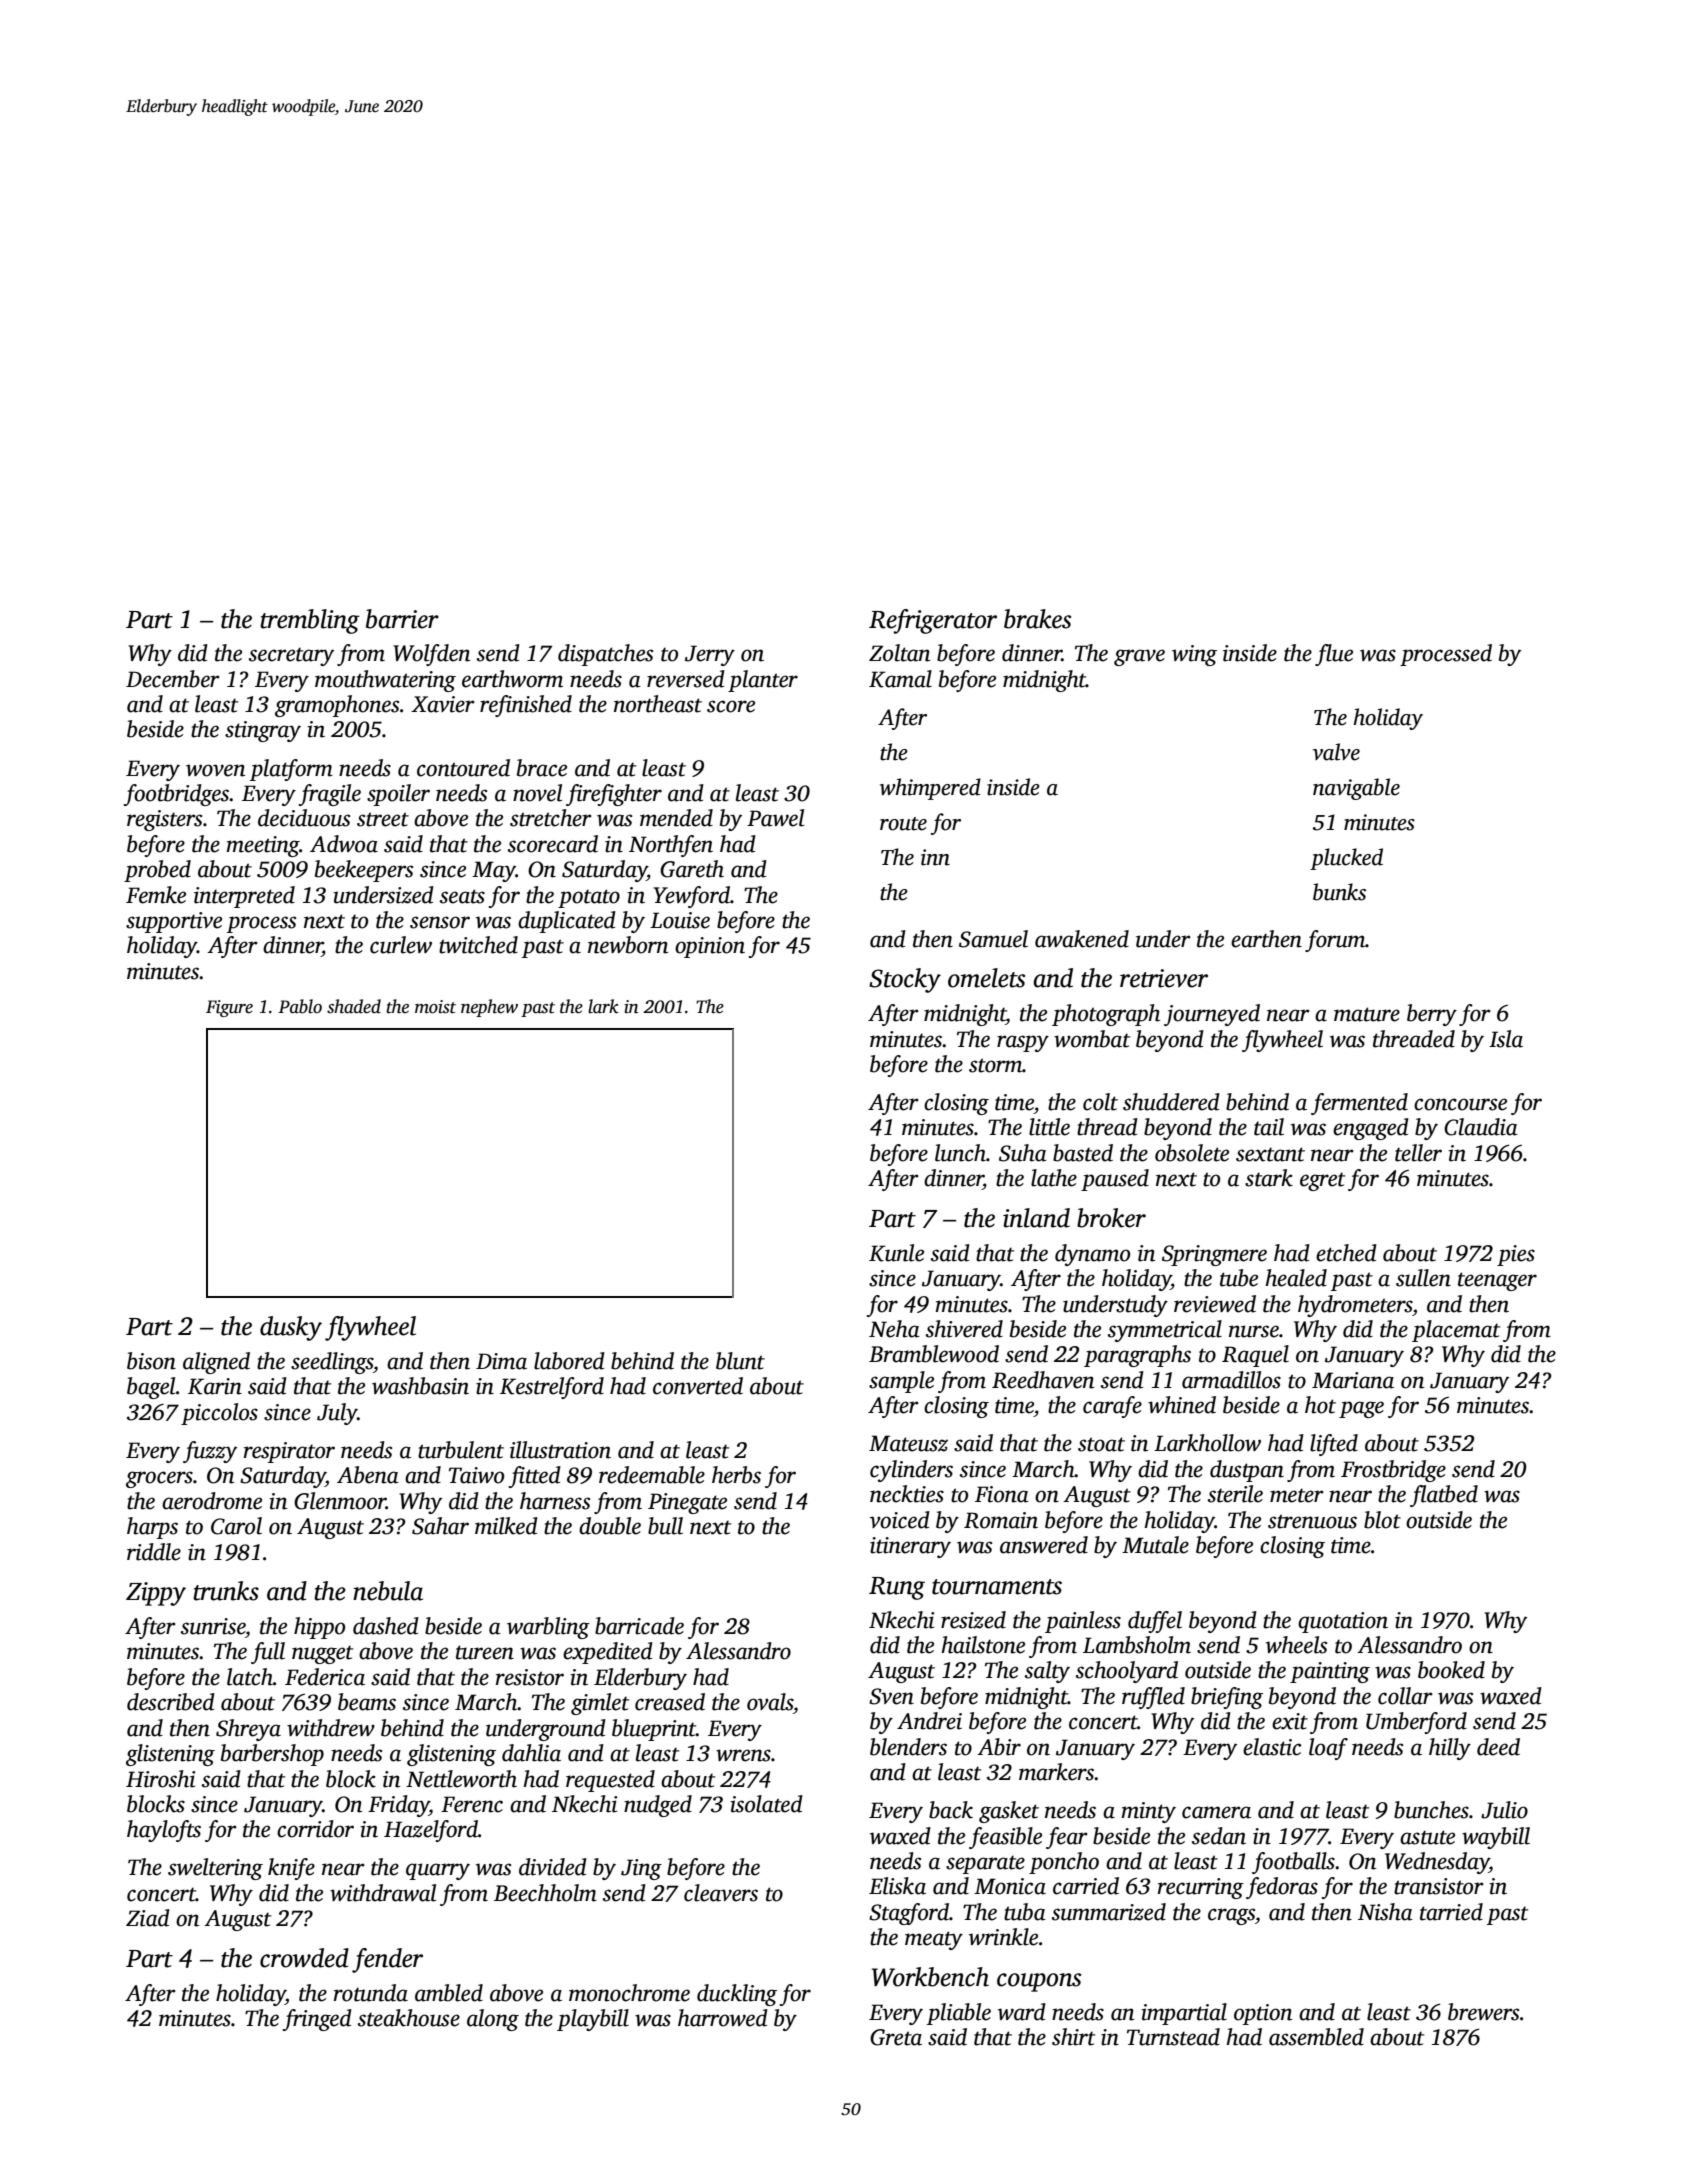 The height and width of the document is (2178, 1683). What do you see at coordinates (1456, 1331) in the document?
I see `placemat` at bounding box center [1456, 1331].
